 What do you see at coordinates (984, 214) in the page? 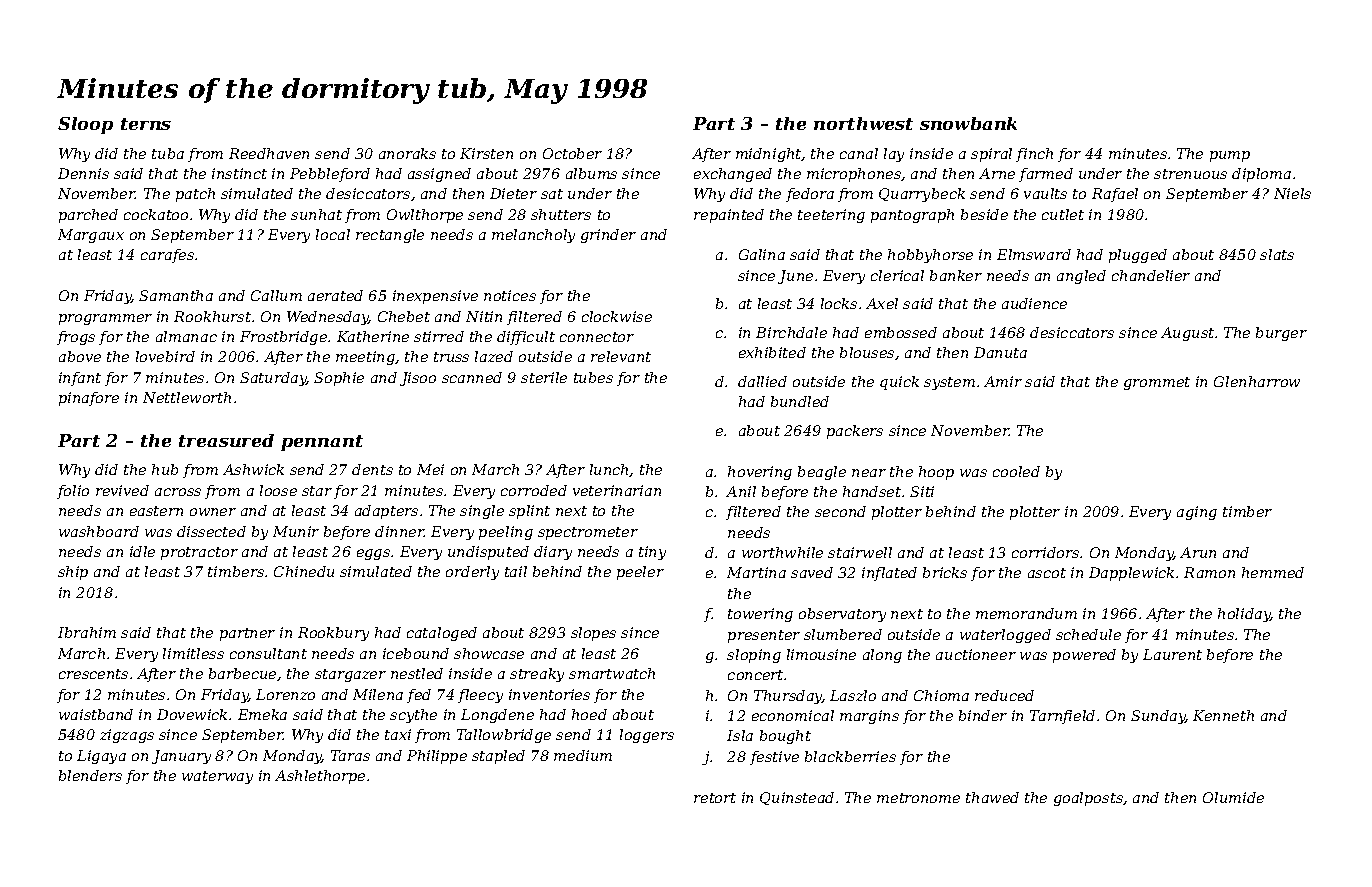
I see `beside` at bounding box center [984, 214].
